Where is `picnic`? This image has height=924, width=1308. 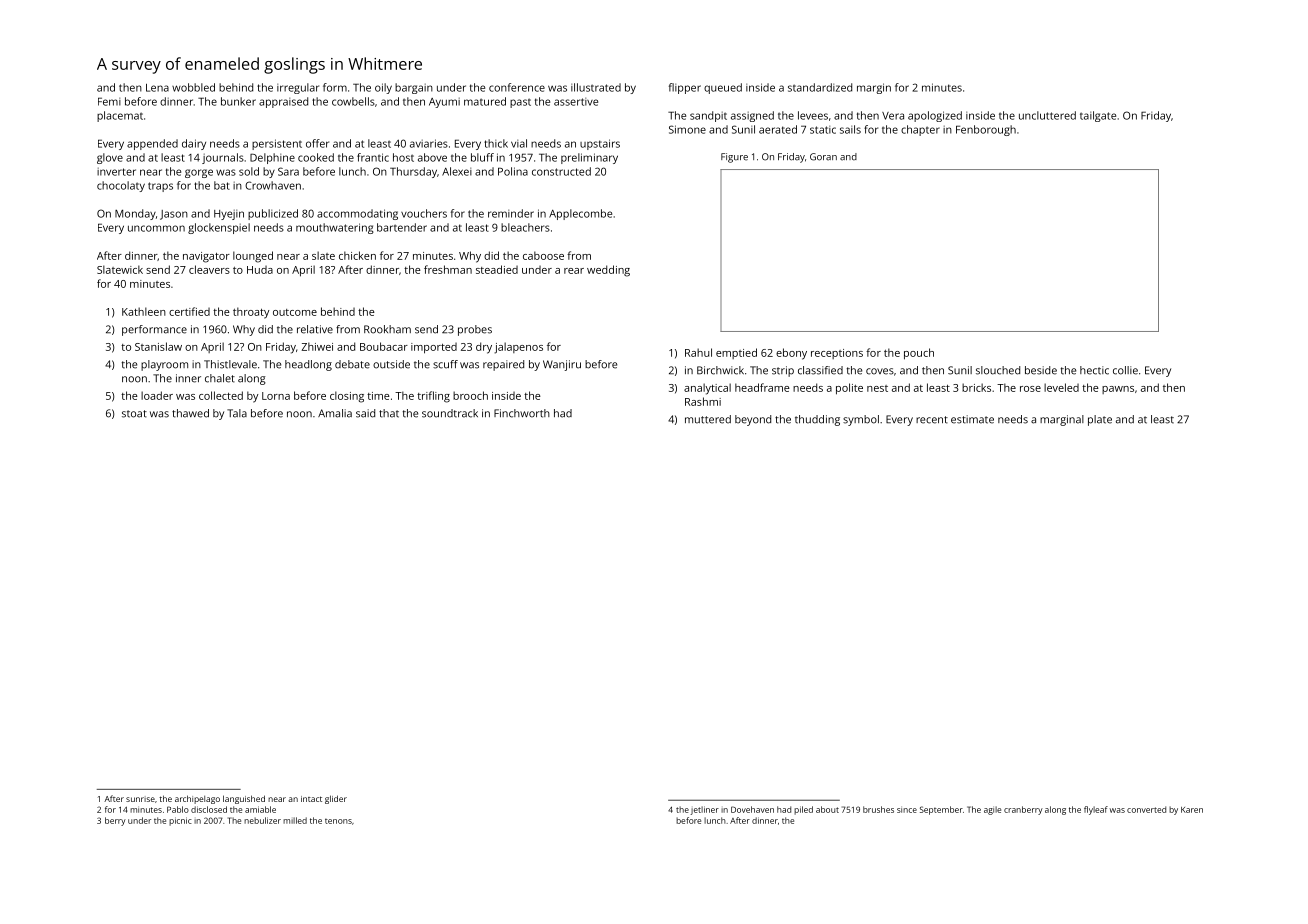
picnic is located at coordinates (180, 821).
